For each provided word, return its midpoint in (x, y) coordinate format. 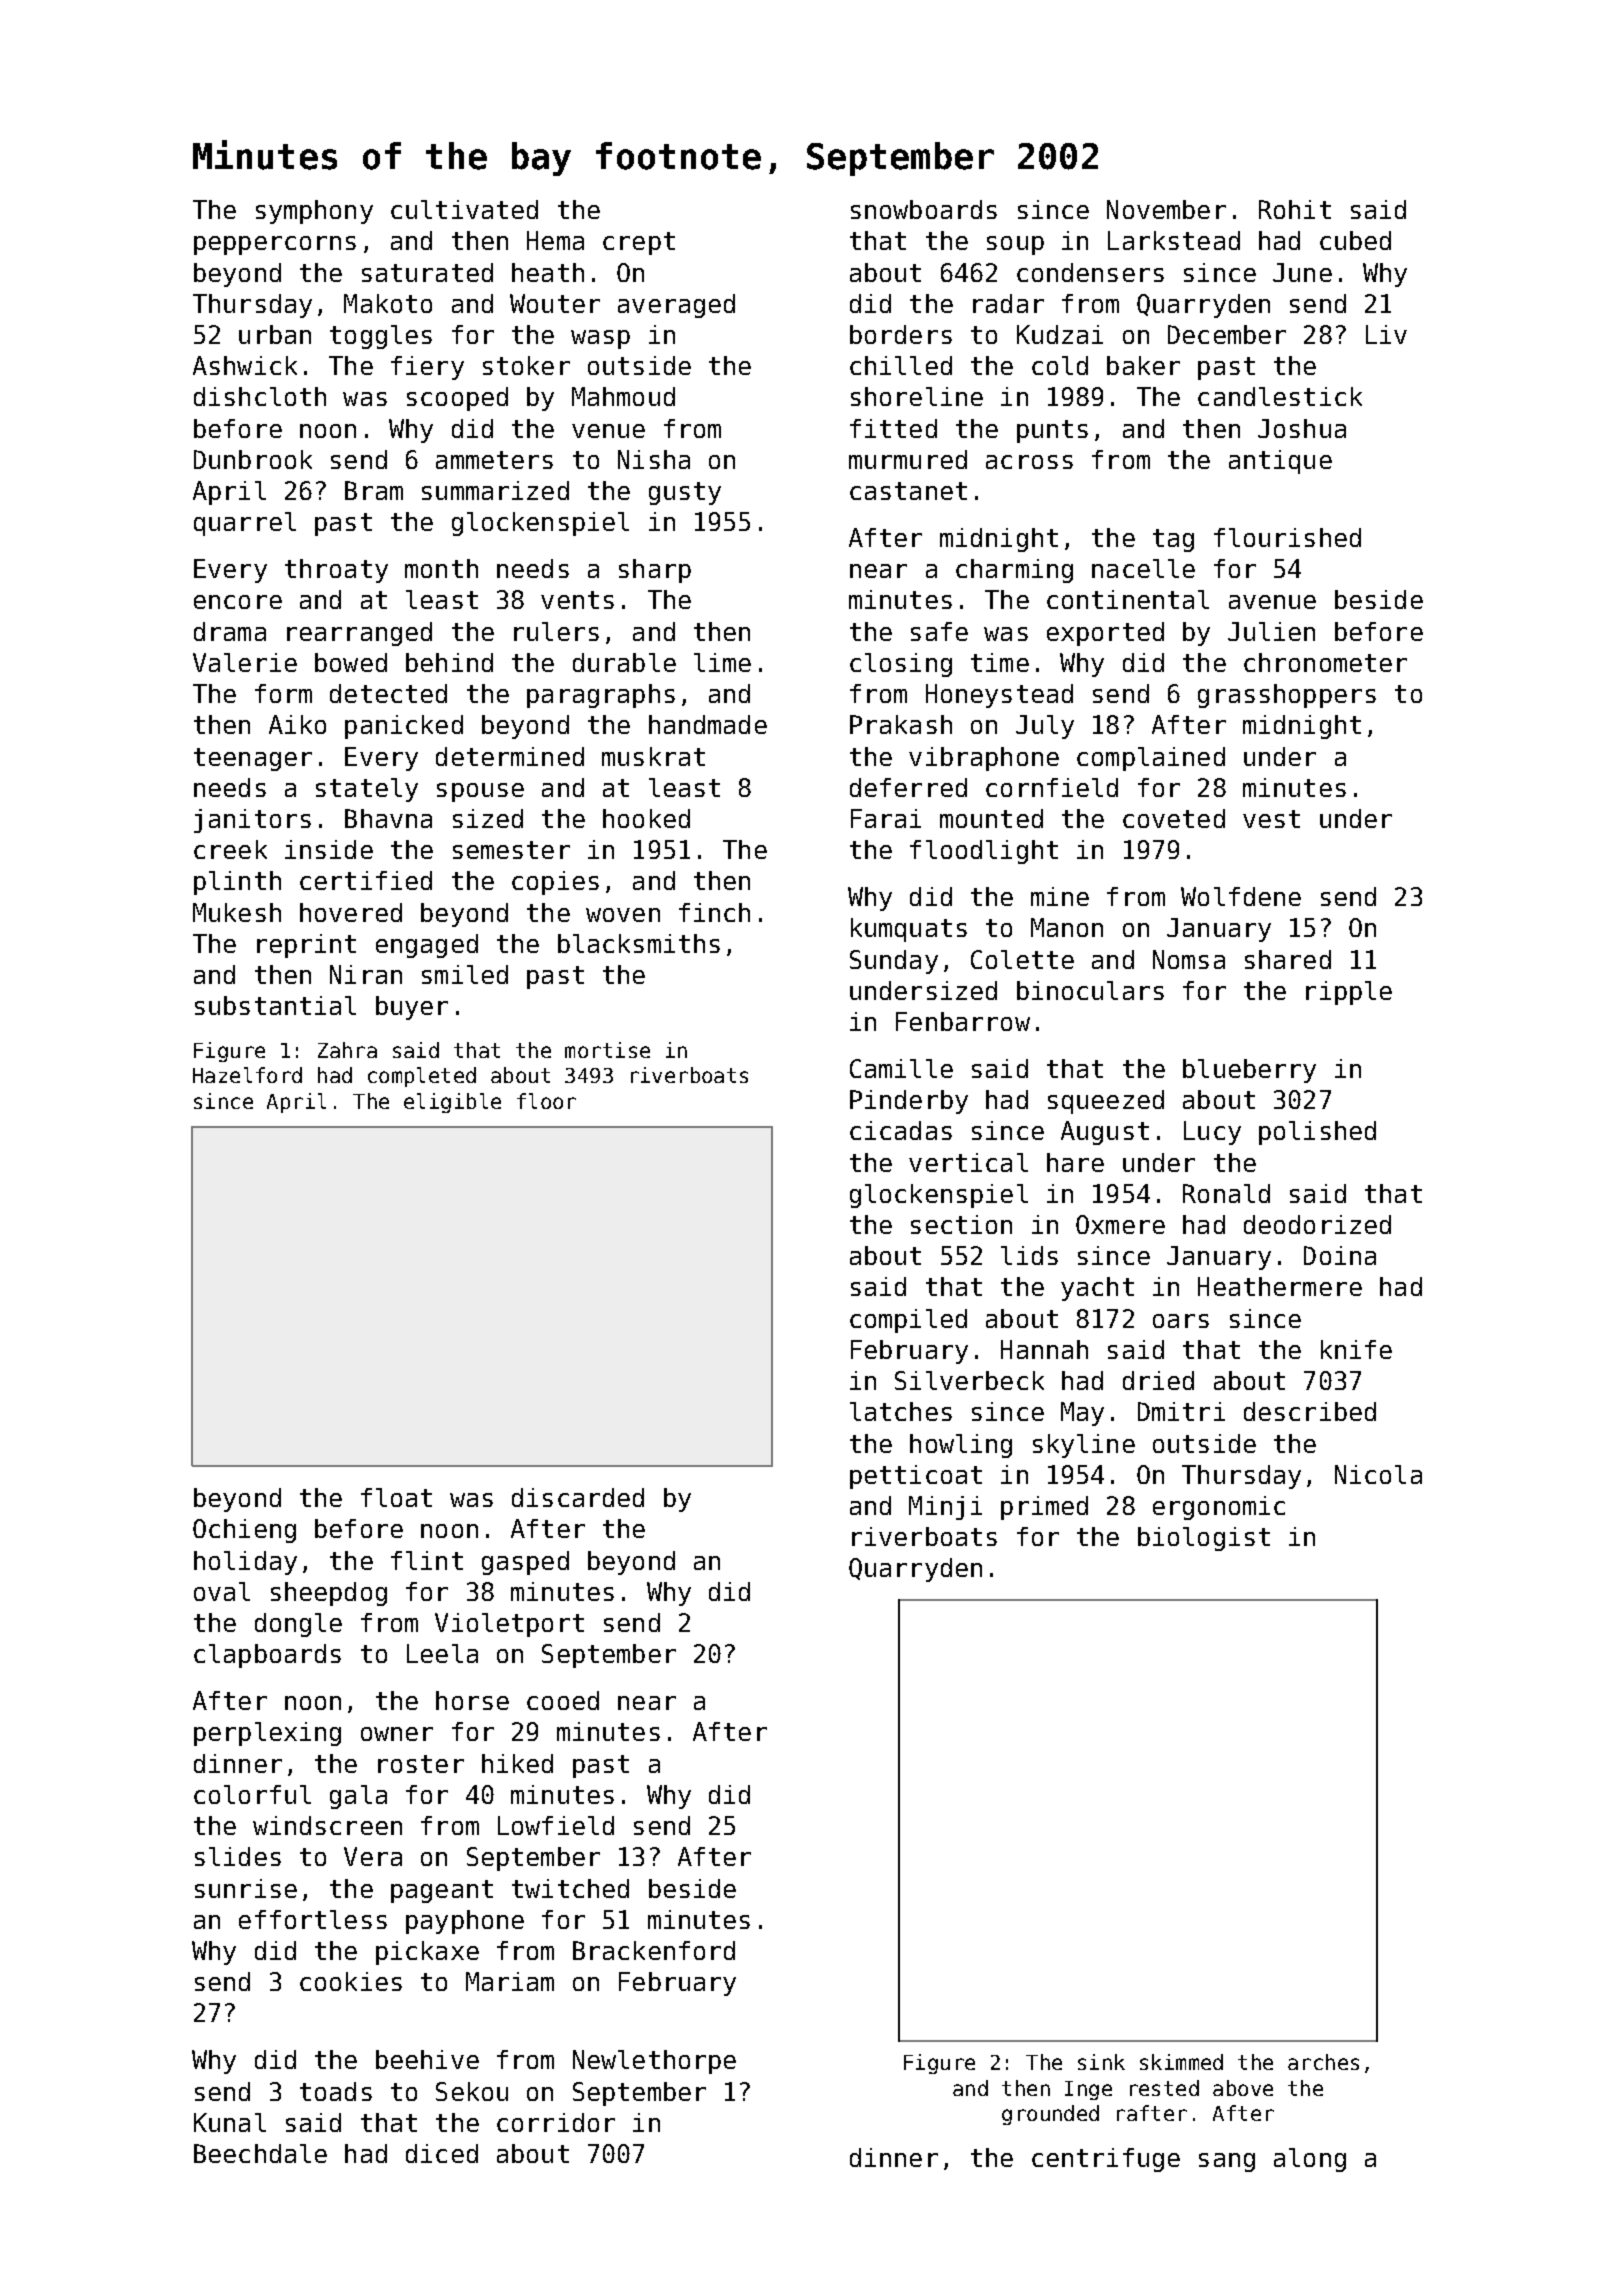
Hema (555, 240)
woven (623, 915)
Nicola (1378, 1474)
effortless (313, 1919)
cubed (1355, 240)
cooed (563, 1700)
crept (639, 243)
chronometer (1325, 662)
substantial (275, 1005)
